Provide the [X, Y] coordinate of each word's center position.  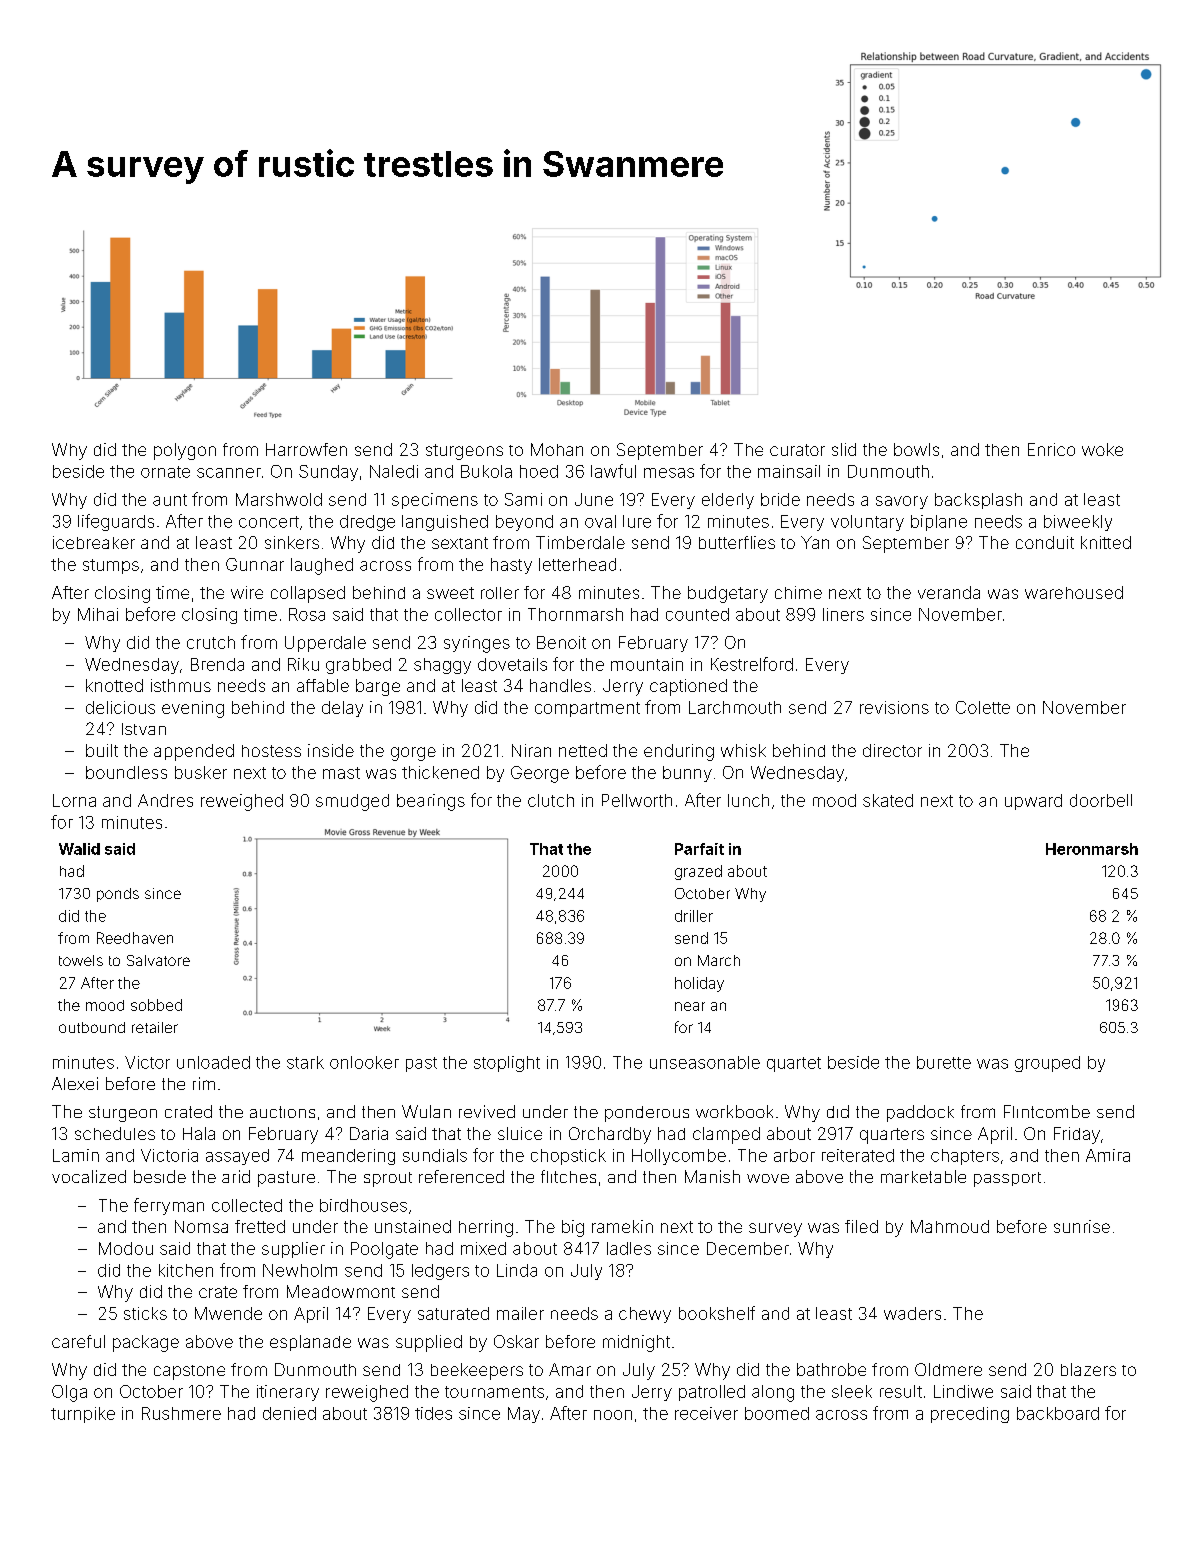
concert [269, 522]
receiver [706, 1413]
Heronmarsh [1092, 849]
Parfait [699, 849]
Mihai [98, 614]
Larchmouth [735, 707]
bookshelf [717, 1313]
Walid [79, 849]
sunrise [1082, 1226]
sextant [460, 543]
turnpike [83, 1415]
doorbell [1101, 800]
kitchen [186, 1270]
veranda [949, 592]
